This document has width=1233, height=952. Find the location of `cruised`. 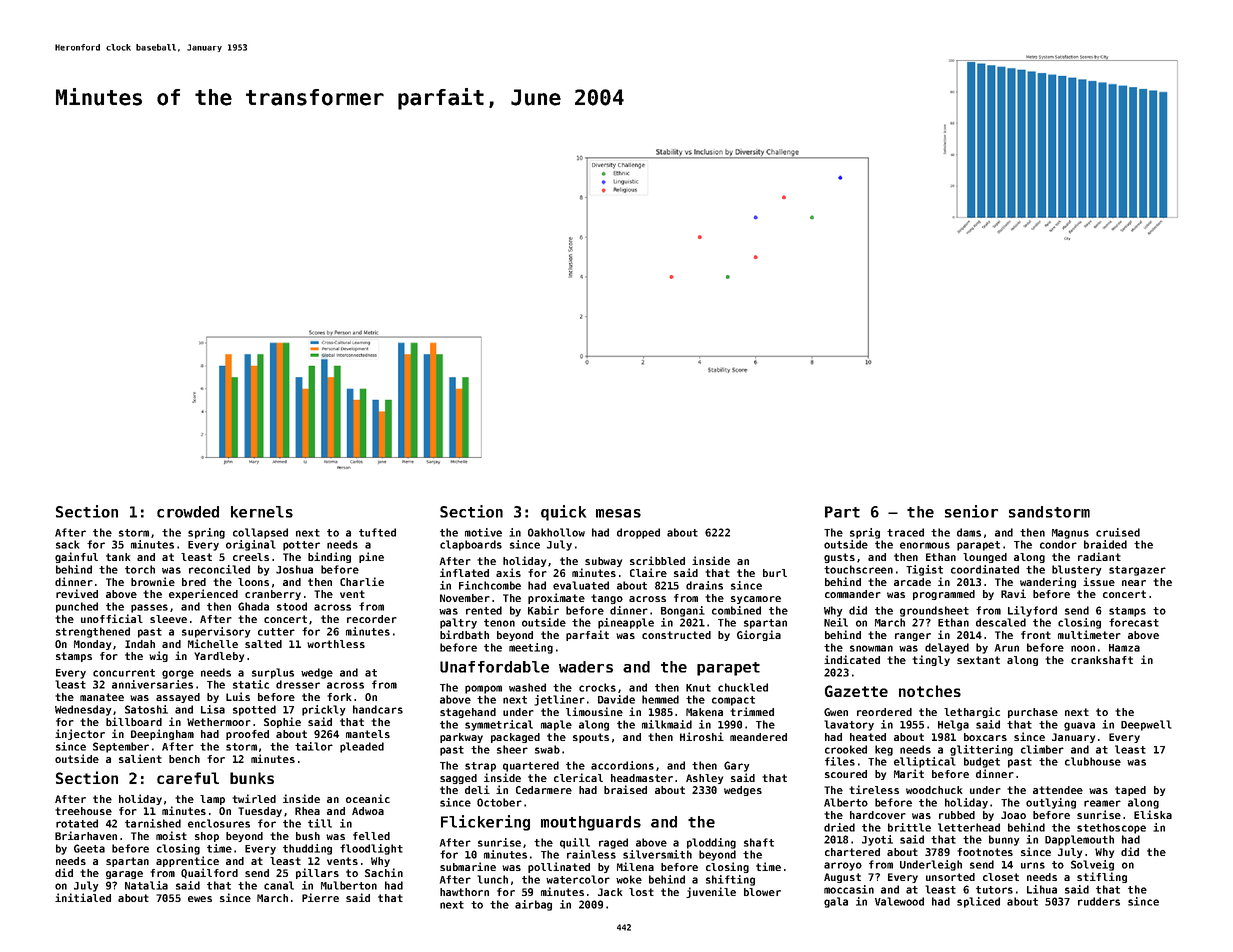

cruised is located at coordinates (1118, 532).
